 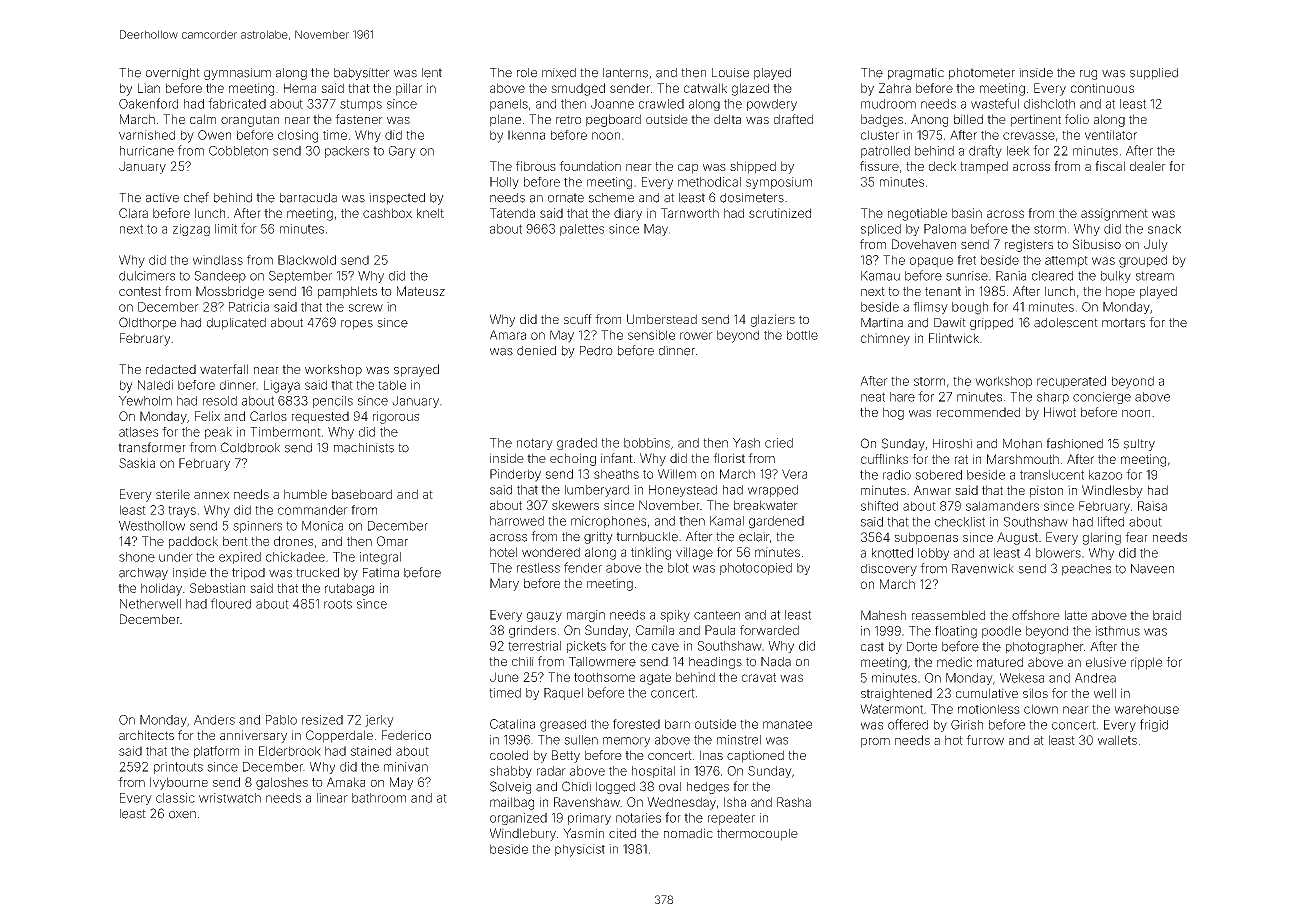 What do you see at coordinates (779, 443) in the document?
I see `cried` at bounding box center [779, 443].
